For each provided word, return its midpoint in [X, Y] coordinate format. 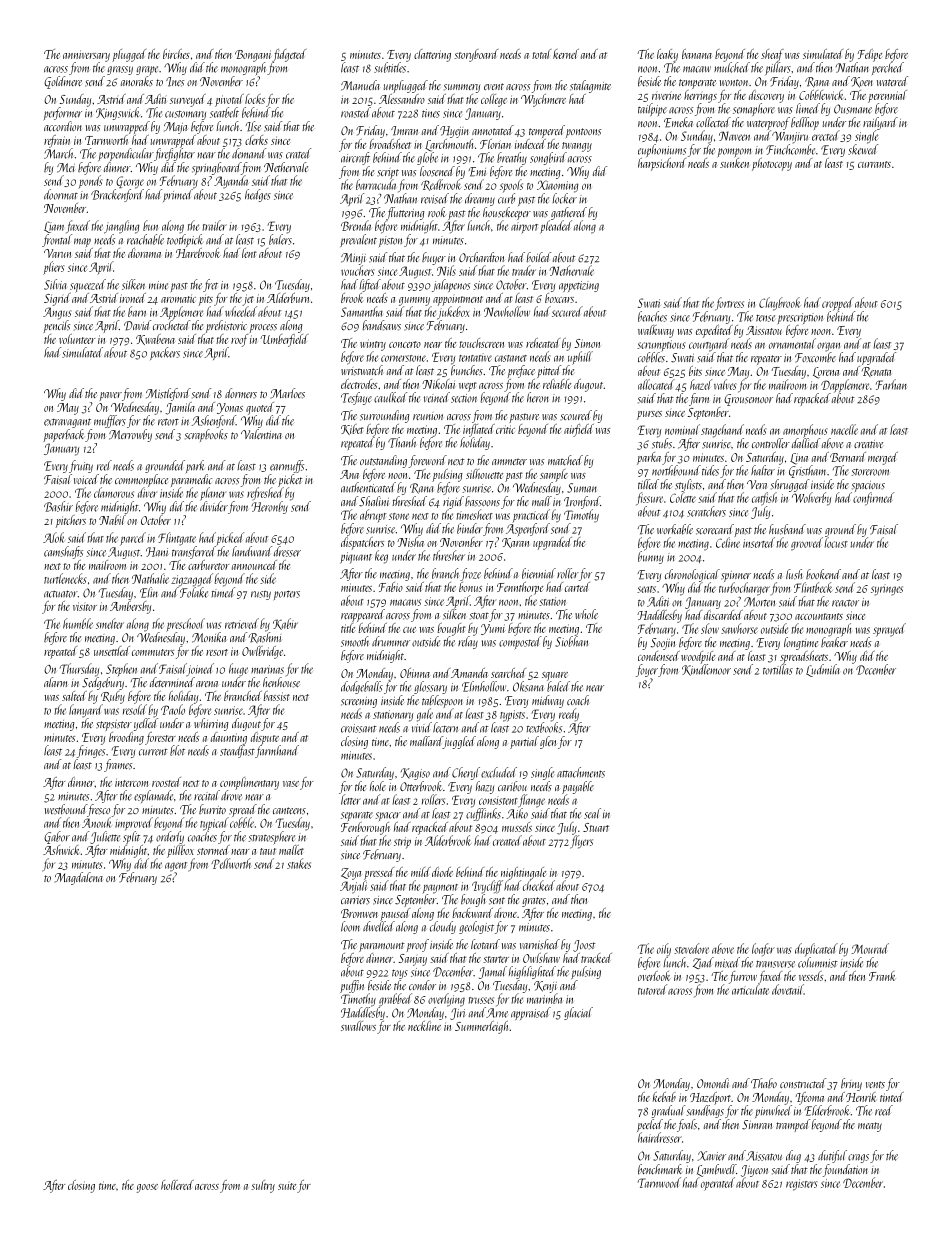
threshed [409, 501]
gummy [414, 301]
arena [207, 684]
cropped [838, 304]
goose [147, 1188]
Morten [759, 602]
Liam [54, 227]
